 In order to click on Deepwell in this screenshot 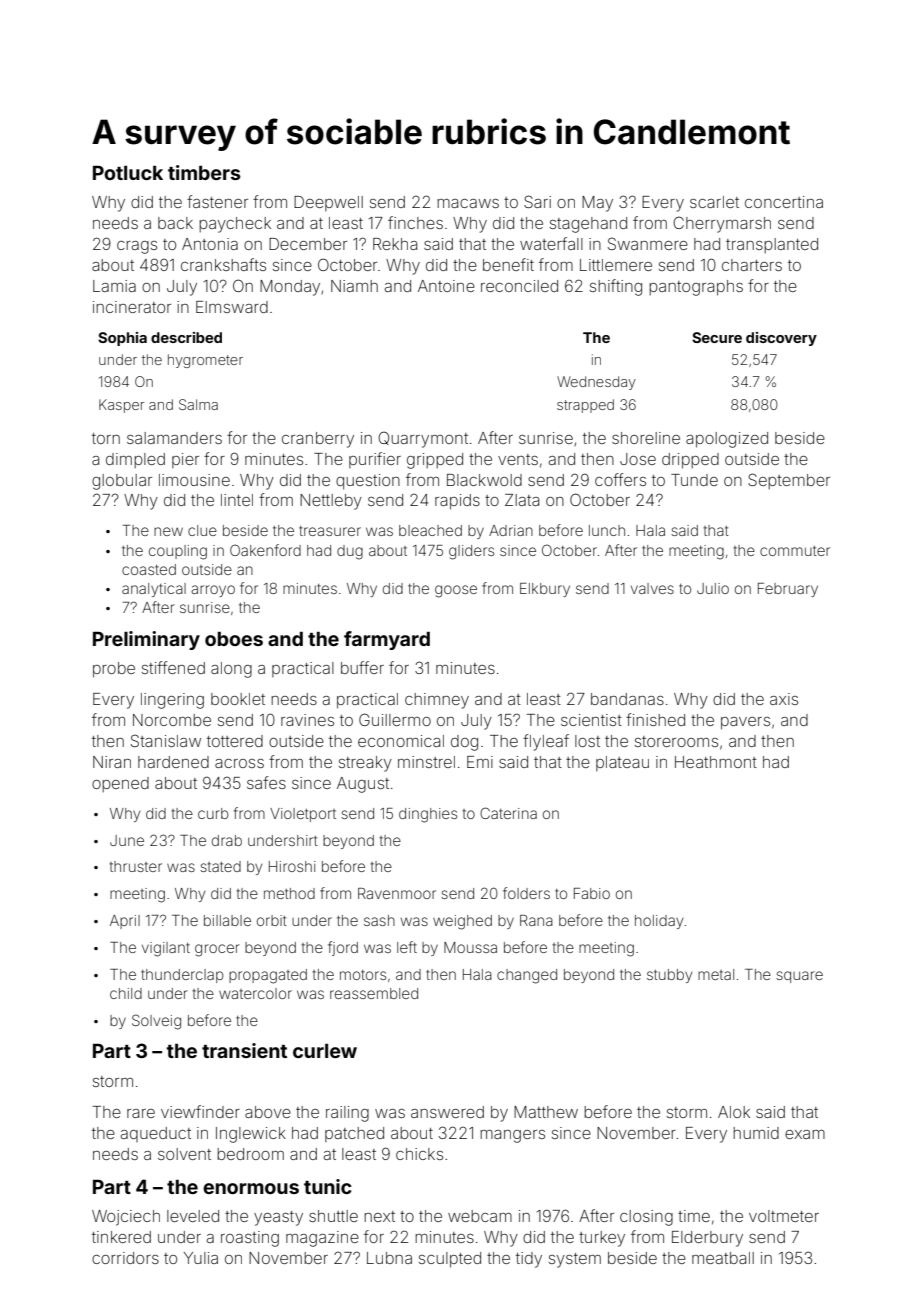, I will do `click(328, 203)`.
